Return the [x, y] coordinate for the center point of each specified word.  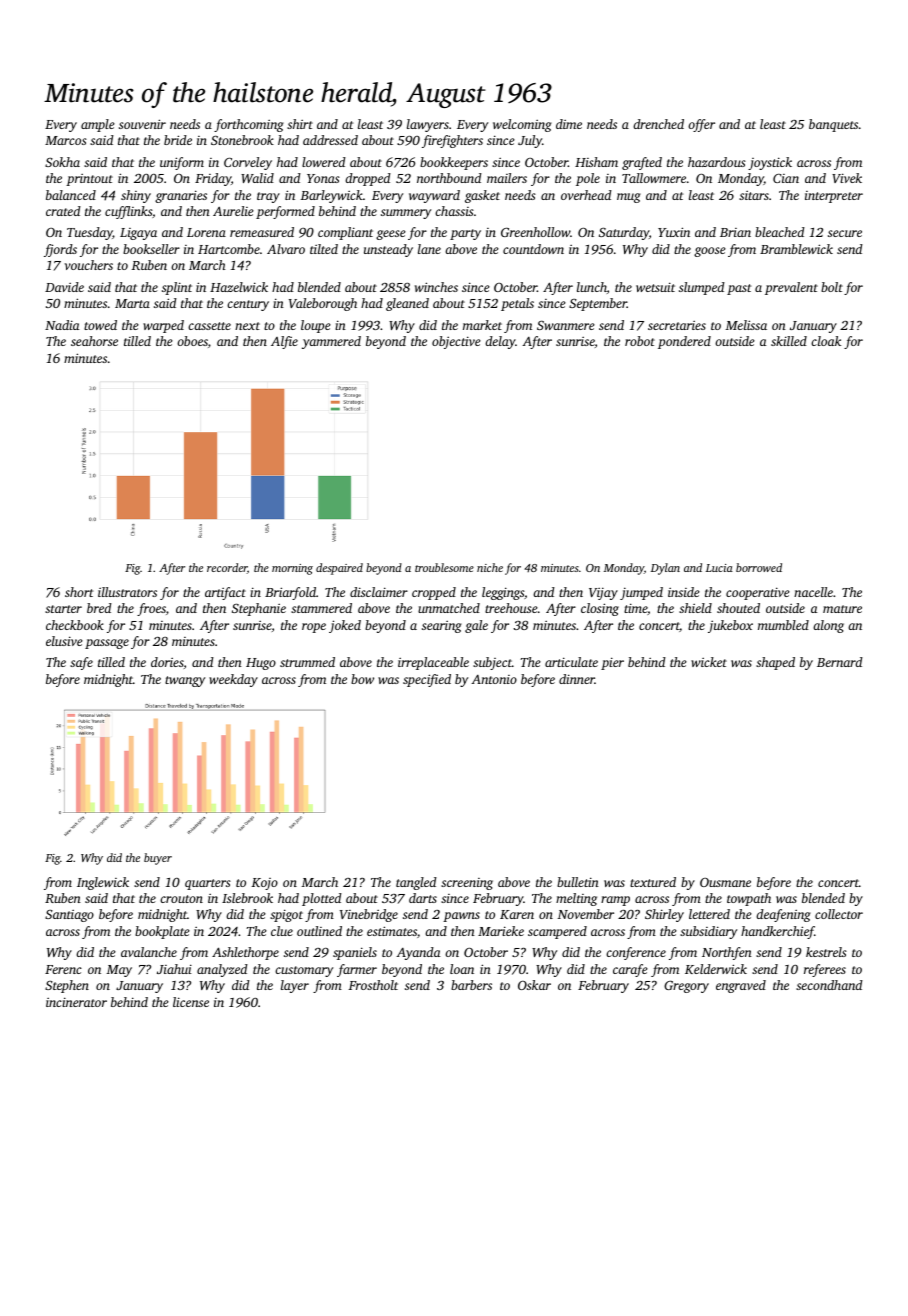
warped [163, 326]
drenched [658, 124]
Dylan [665, 569]
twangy [185, 681]
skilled [789, 341]
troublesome [444, 567]
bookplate [162, 932]
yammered [331, 342]
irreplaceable [433, 663]
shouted [738, 608]
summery [406, 214]
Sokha [62, 162]
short [79, 592]
